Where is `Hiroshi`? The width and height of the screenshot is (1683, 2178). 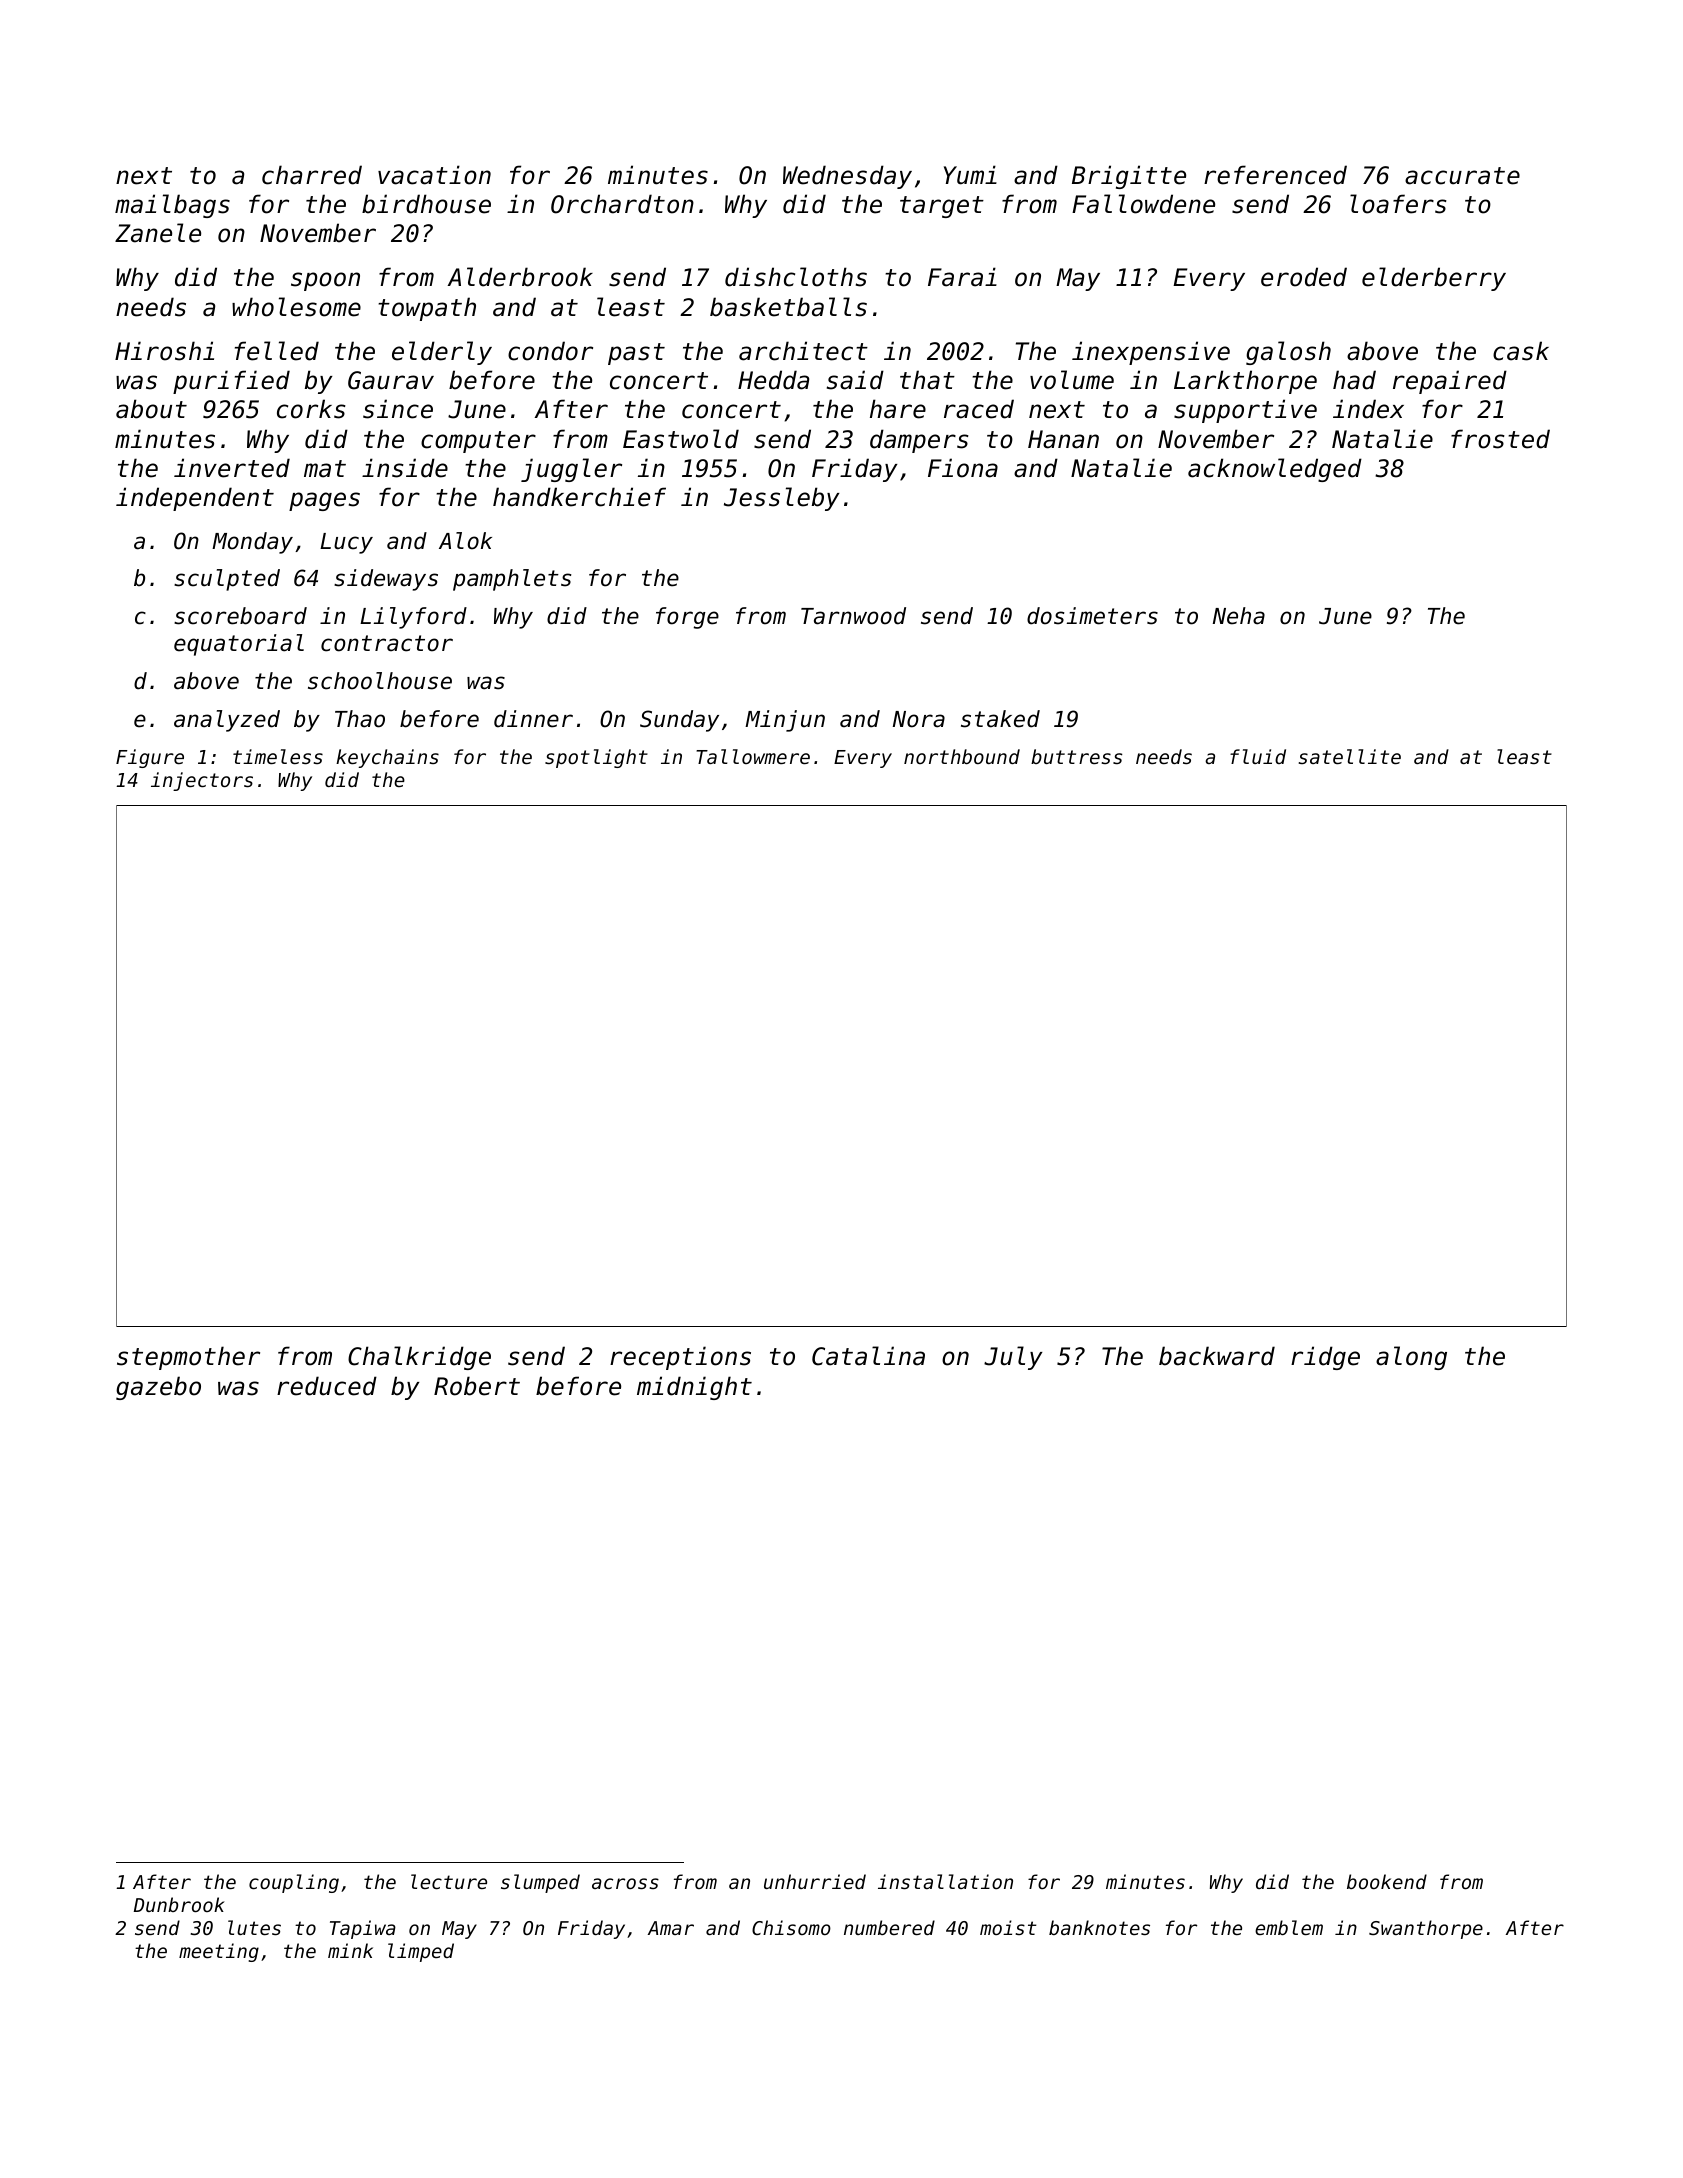 Hiroshi is located at coordinates (164, 351).
